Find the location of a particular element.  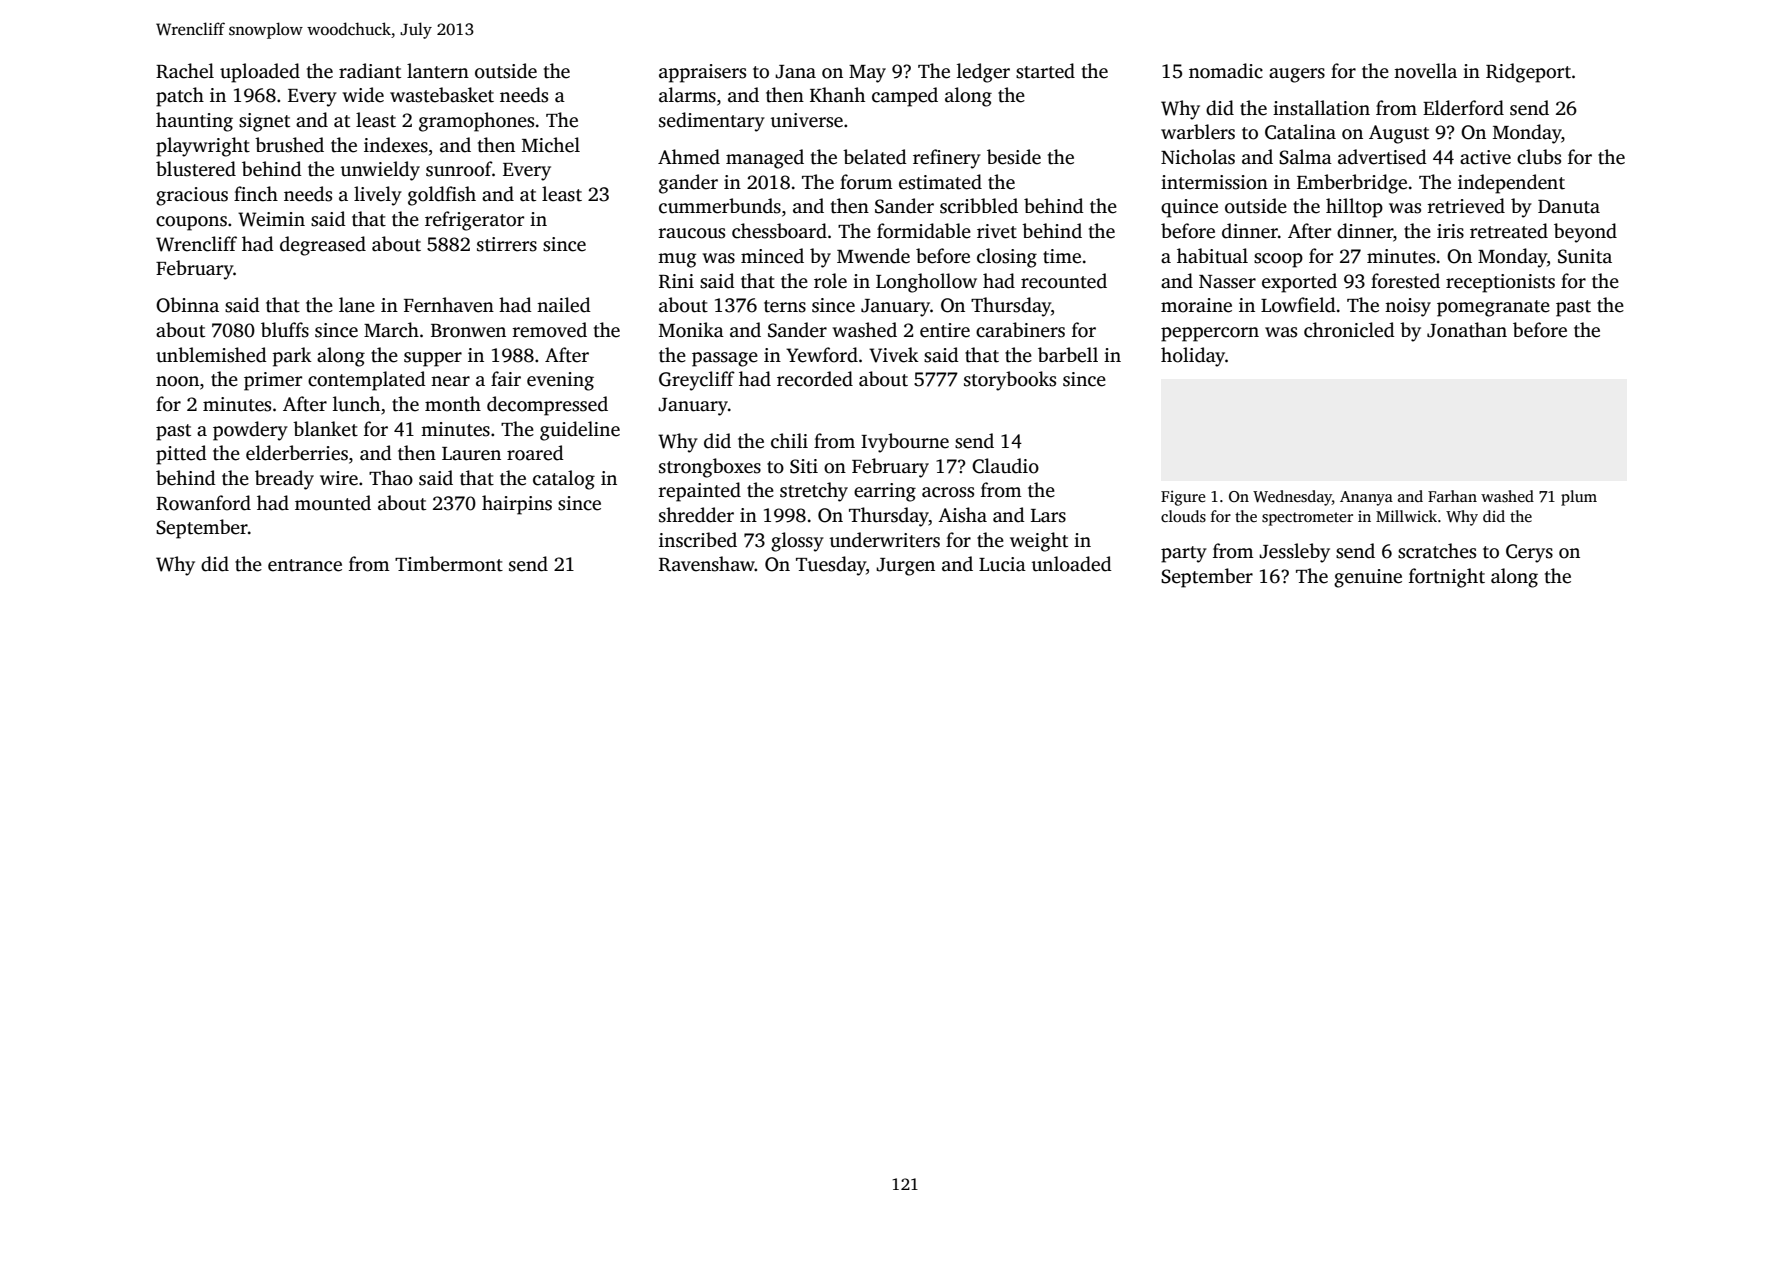

recorded is located at coordinates (815, 379).
